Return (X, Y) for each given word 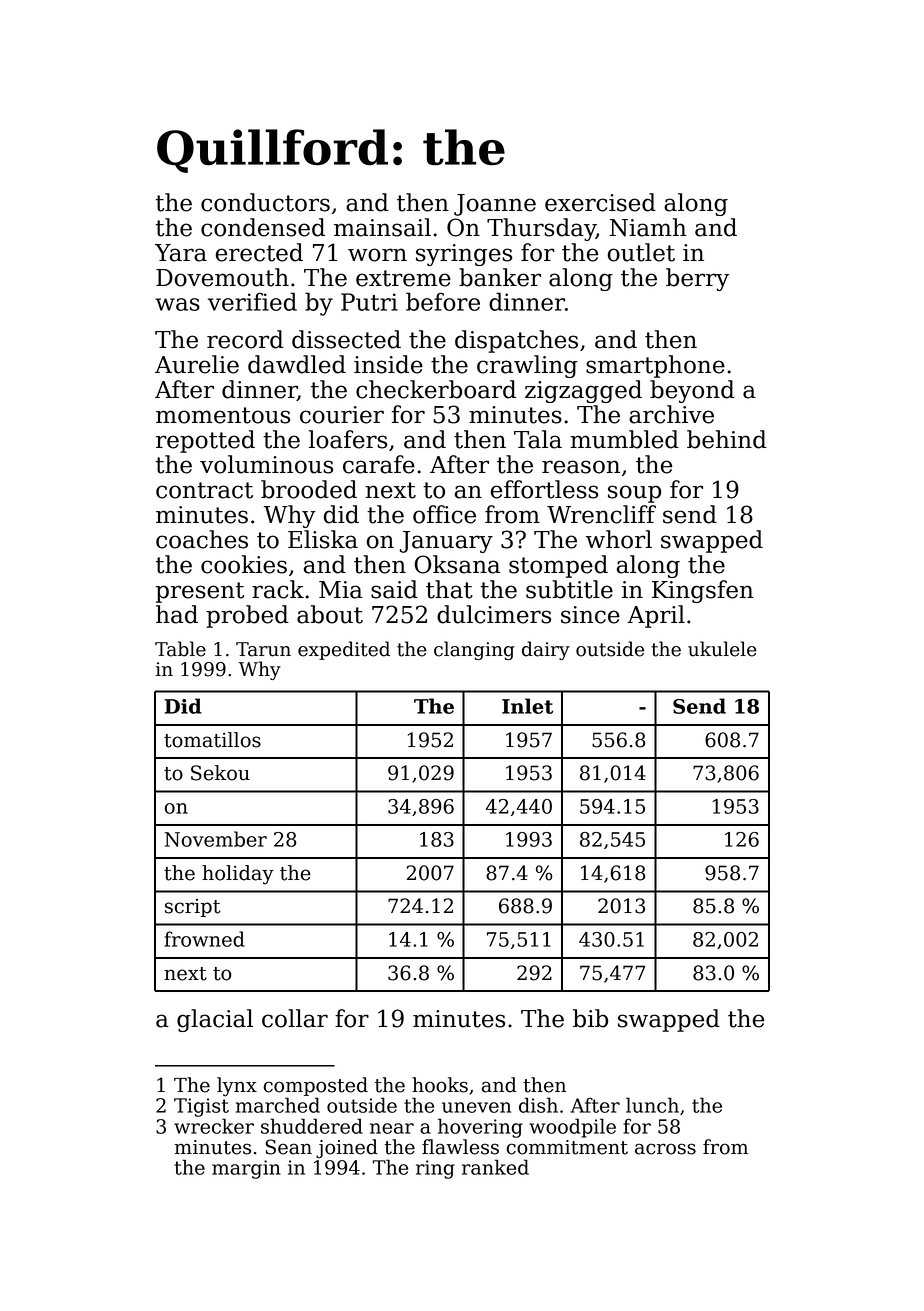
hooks (440, 1085)
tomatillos (212, 740)
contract (204, 490)
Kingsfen (703, 591)
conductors (265, 202)
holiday (238, 875)
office (444, 514)
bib (590, 1018)
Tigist (201, 1107)
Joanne (495, 205)
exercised (600, 202)
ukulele (722, 649)
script (193, 908)
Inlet (527, 706)
